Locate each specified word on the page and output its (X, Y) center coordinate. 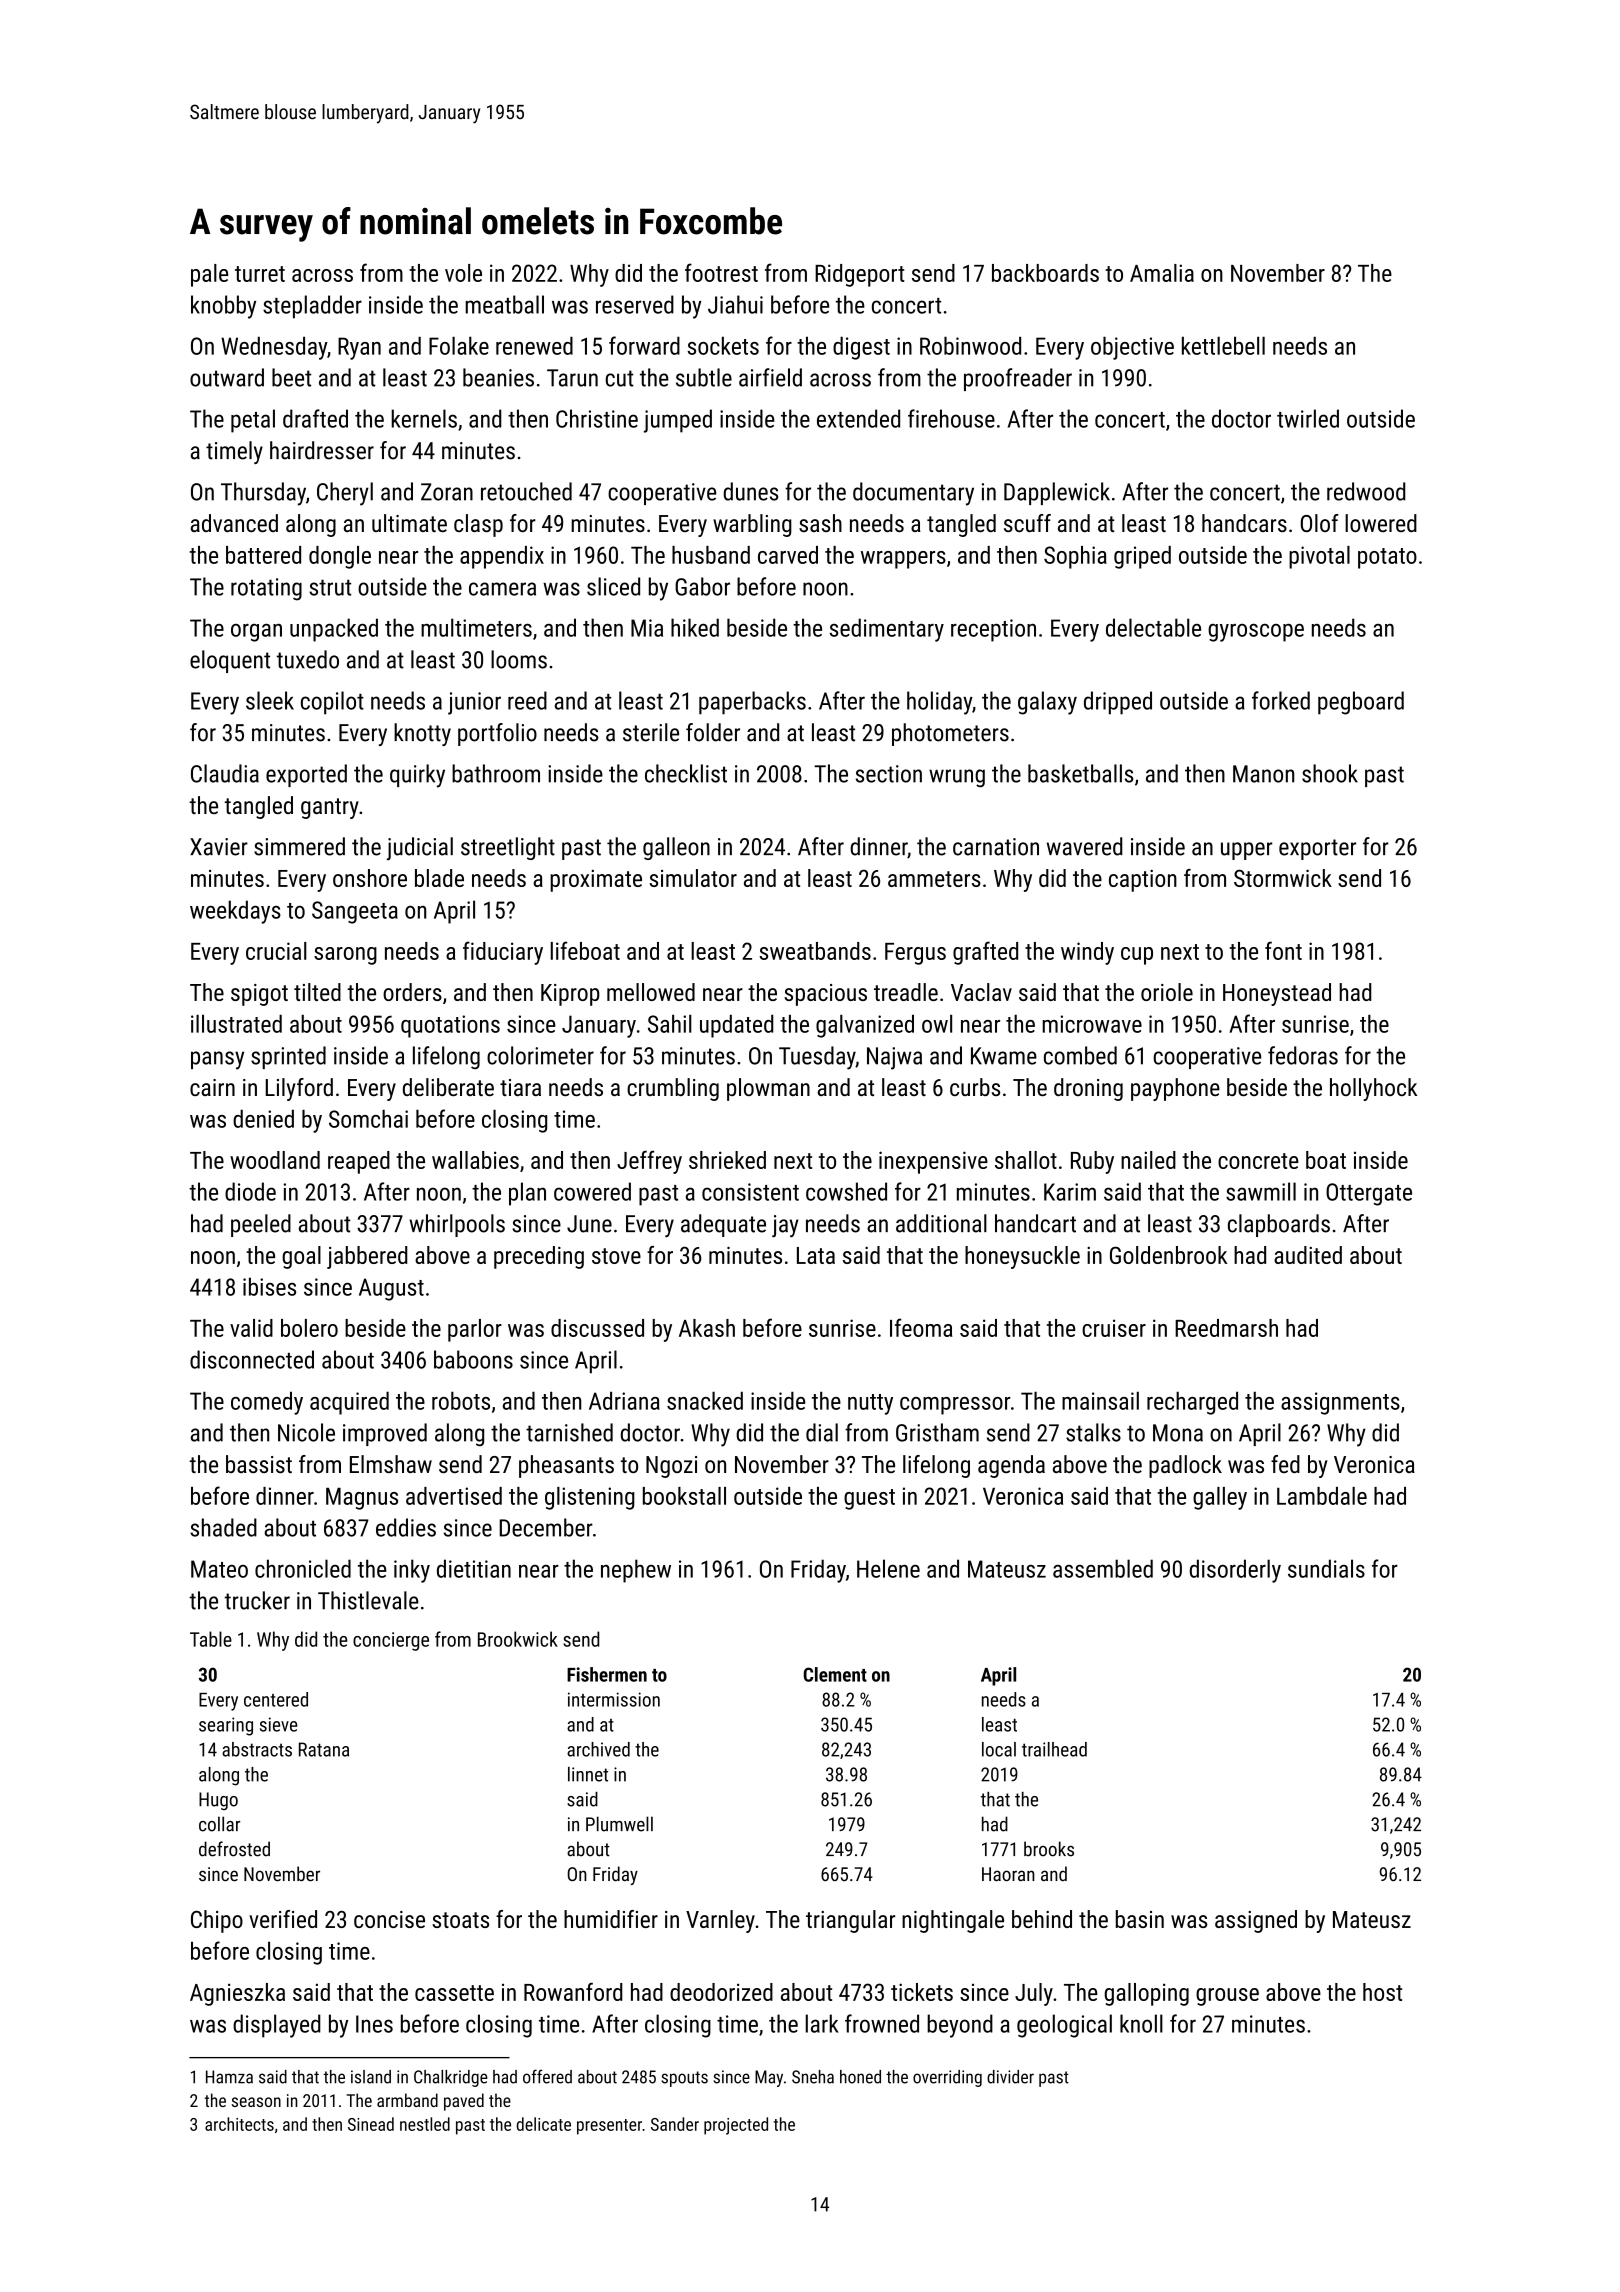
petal (253, 421)
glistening (590, 1498)
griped (1142, 557)
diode (250, 1191)
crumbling (673, 1089)
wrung (957, 778)
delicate (544, 2124)
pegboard (1361, 703)
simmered (299, 846)
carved (788, 555)
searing (226, 1726)
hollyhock (1373, 1089)
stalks (1093, 1432)
